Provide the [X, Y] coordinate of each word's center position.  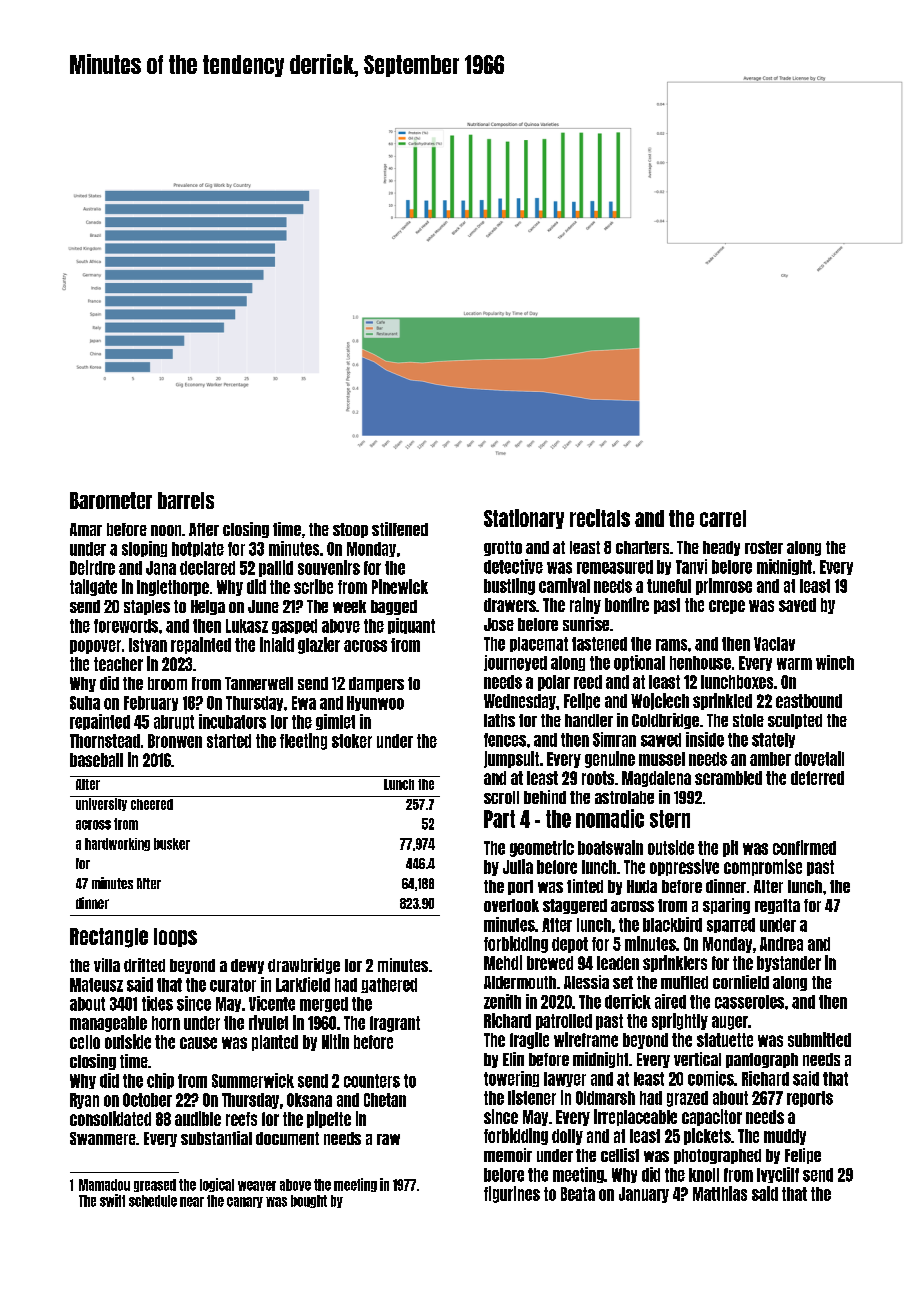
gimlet [335, 722]
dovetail [819, 758]
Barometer [111, 500]
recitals [600, 518]
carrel [723, 518]
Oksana [309, 1100]
